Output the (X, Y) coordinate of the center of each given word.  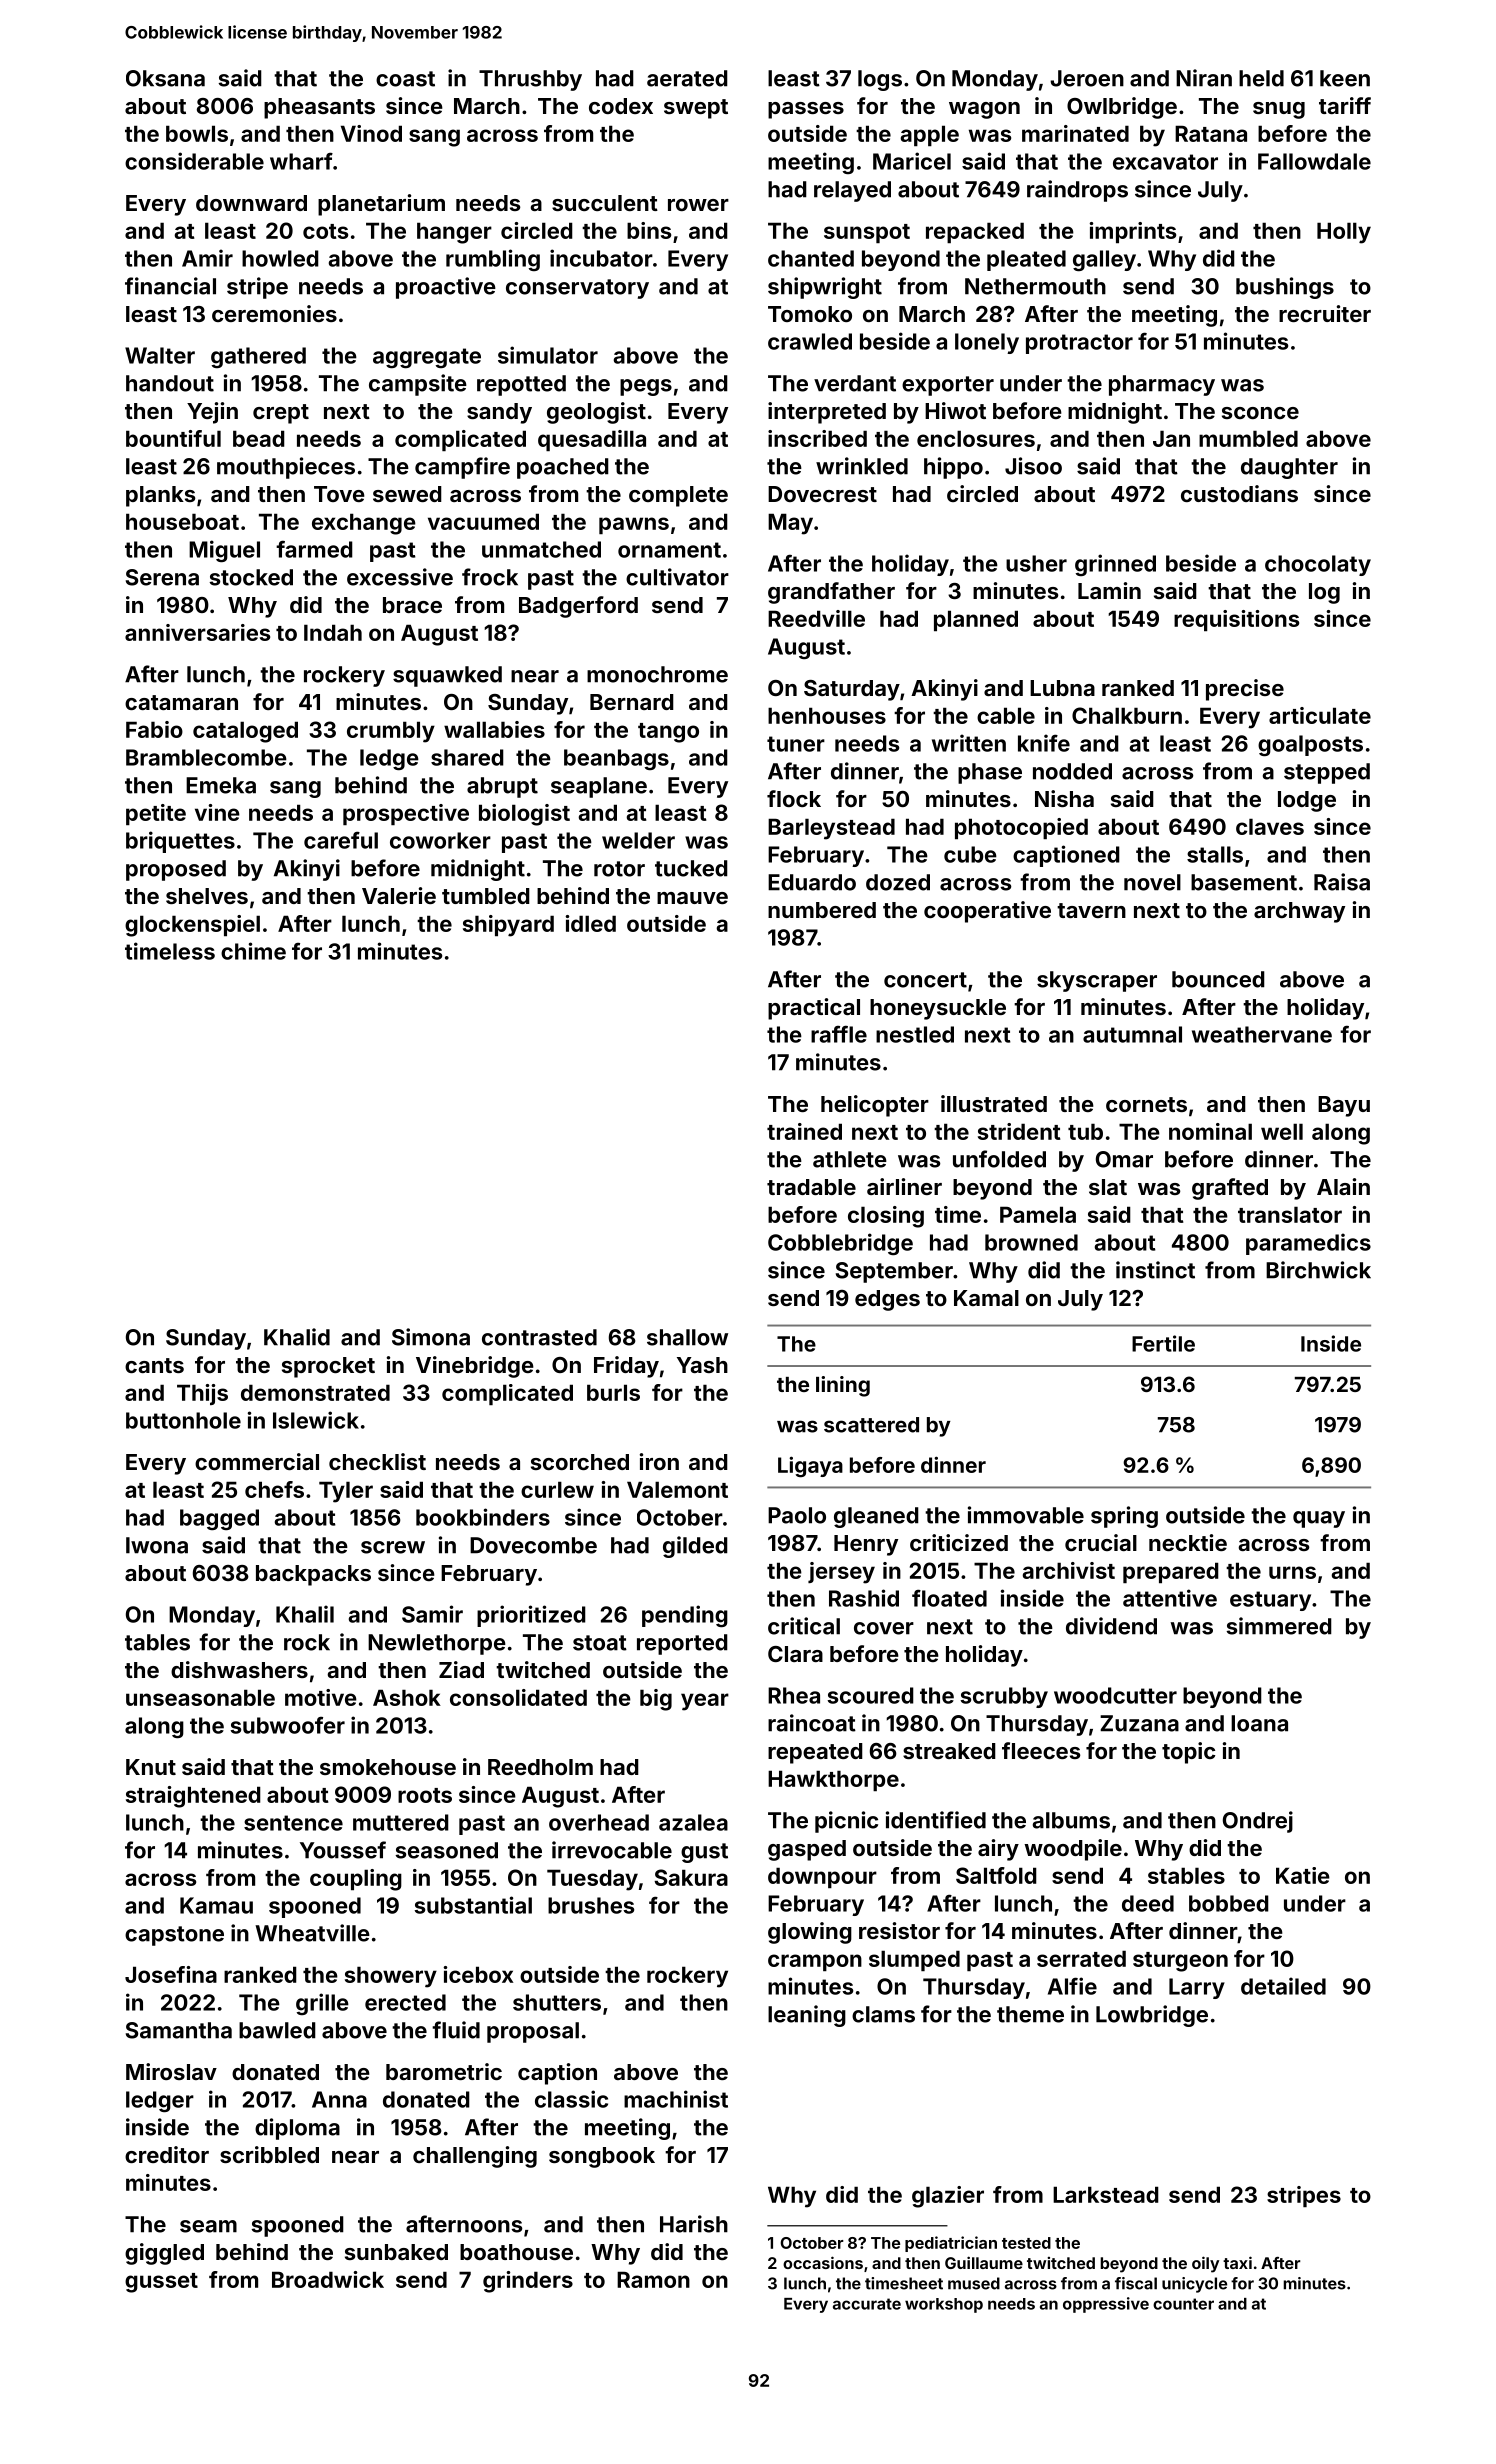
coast (405, 79)
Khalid (297, 1337)
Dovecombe (533, 1545)
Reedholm (540, 1767)
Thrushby (530, 80)
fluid (456, 2030)
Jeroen (1087, 78)
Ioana (1259, 1723)
